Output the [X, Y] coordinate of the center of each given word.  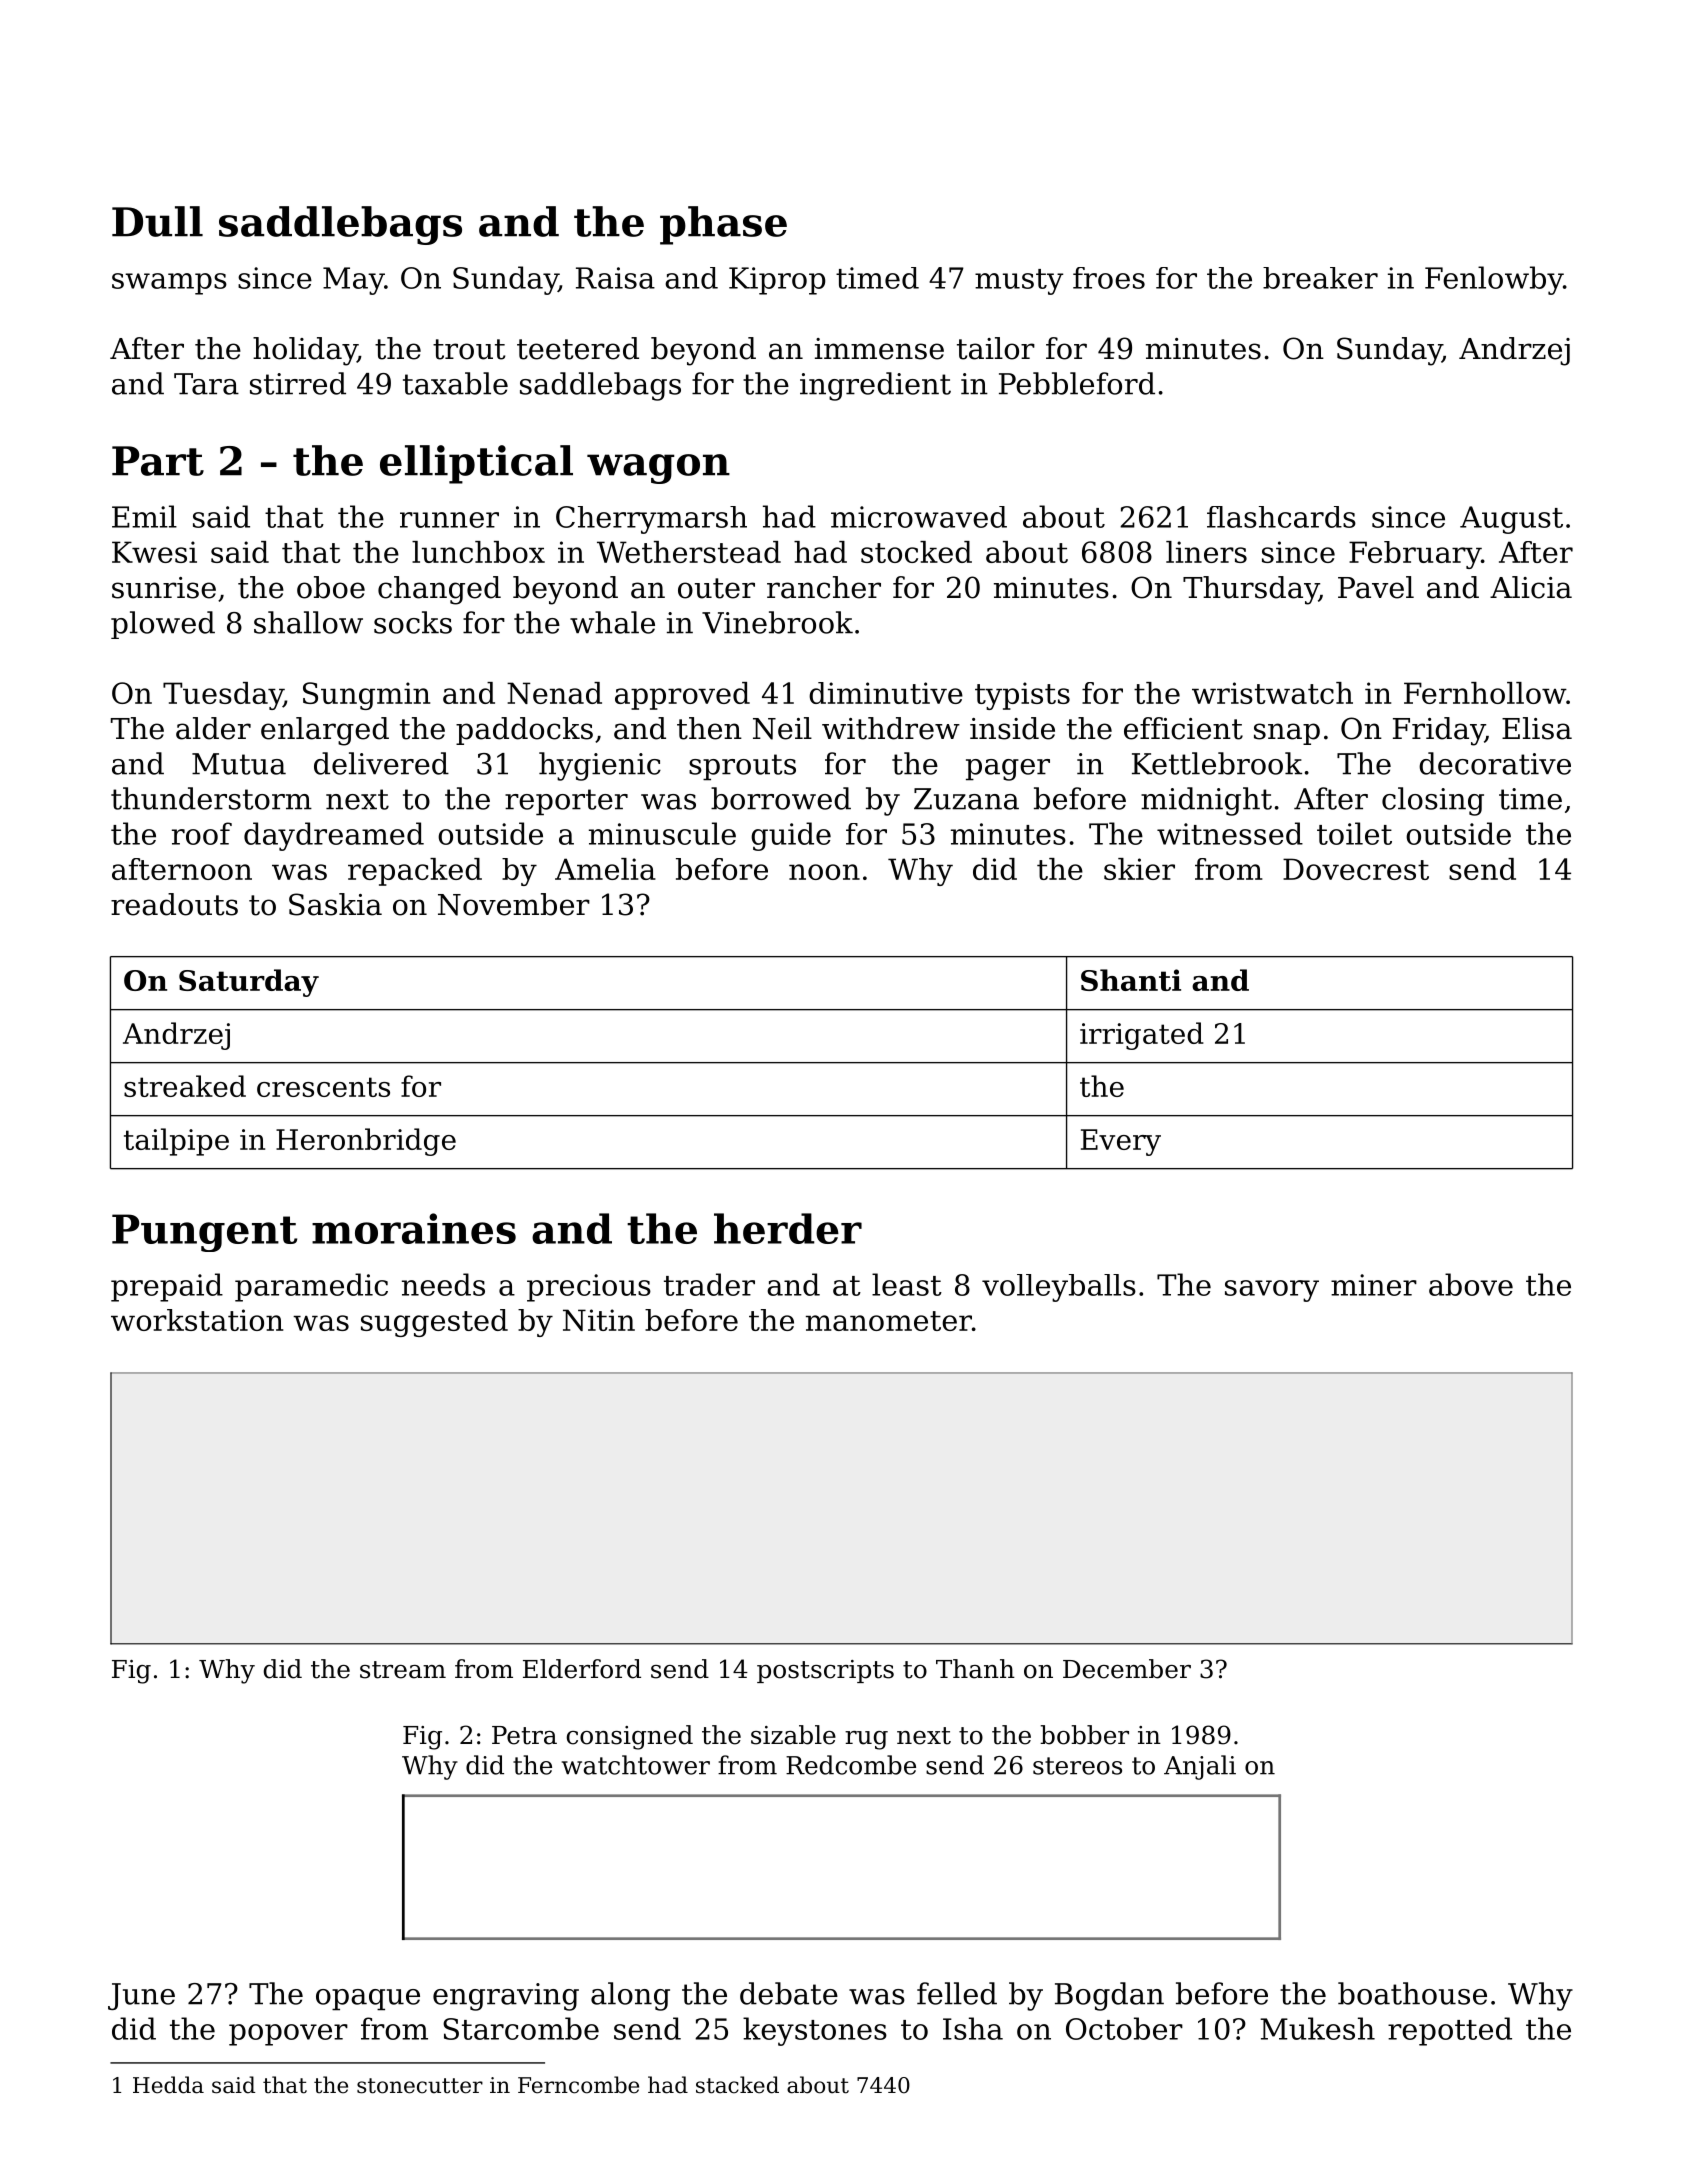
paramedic [311, 1287]
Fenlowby [1494, 280]
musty [1019, 282]
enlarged [325, 731]
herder [788, 1228]
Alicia [1531, 587]
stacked [737, 2085]
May [353, 281]
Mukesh [1317, 2028]
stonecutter [420, 2086]
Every [1121, 1142]
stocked [916, 552]
